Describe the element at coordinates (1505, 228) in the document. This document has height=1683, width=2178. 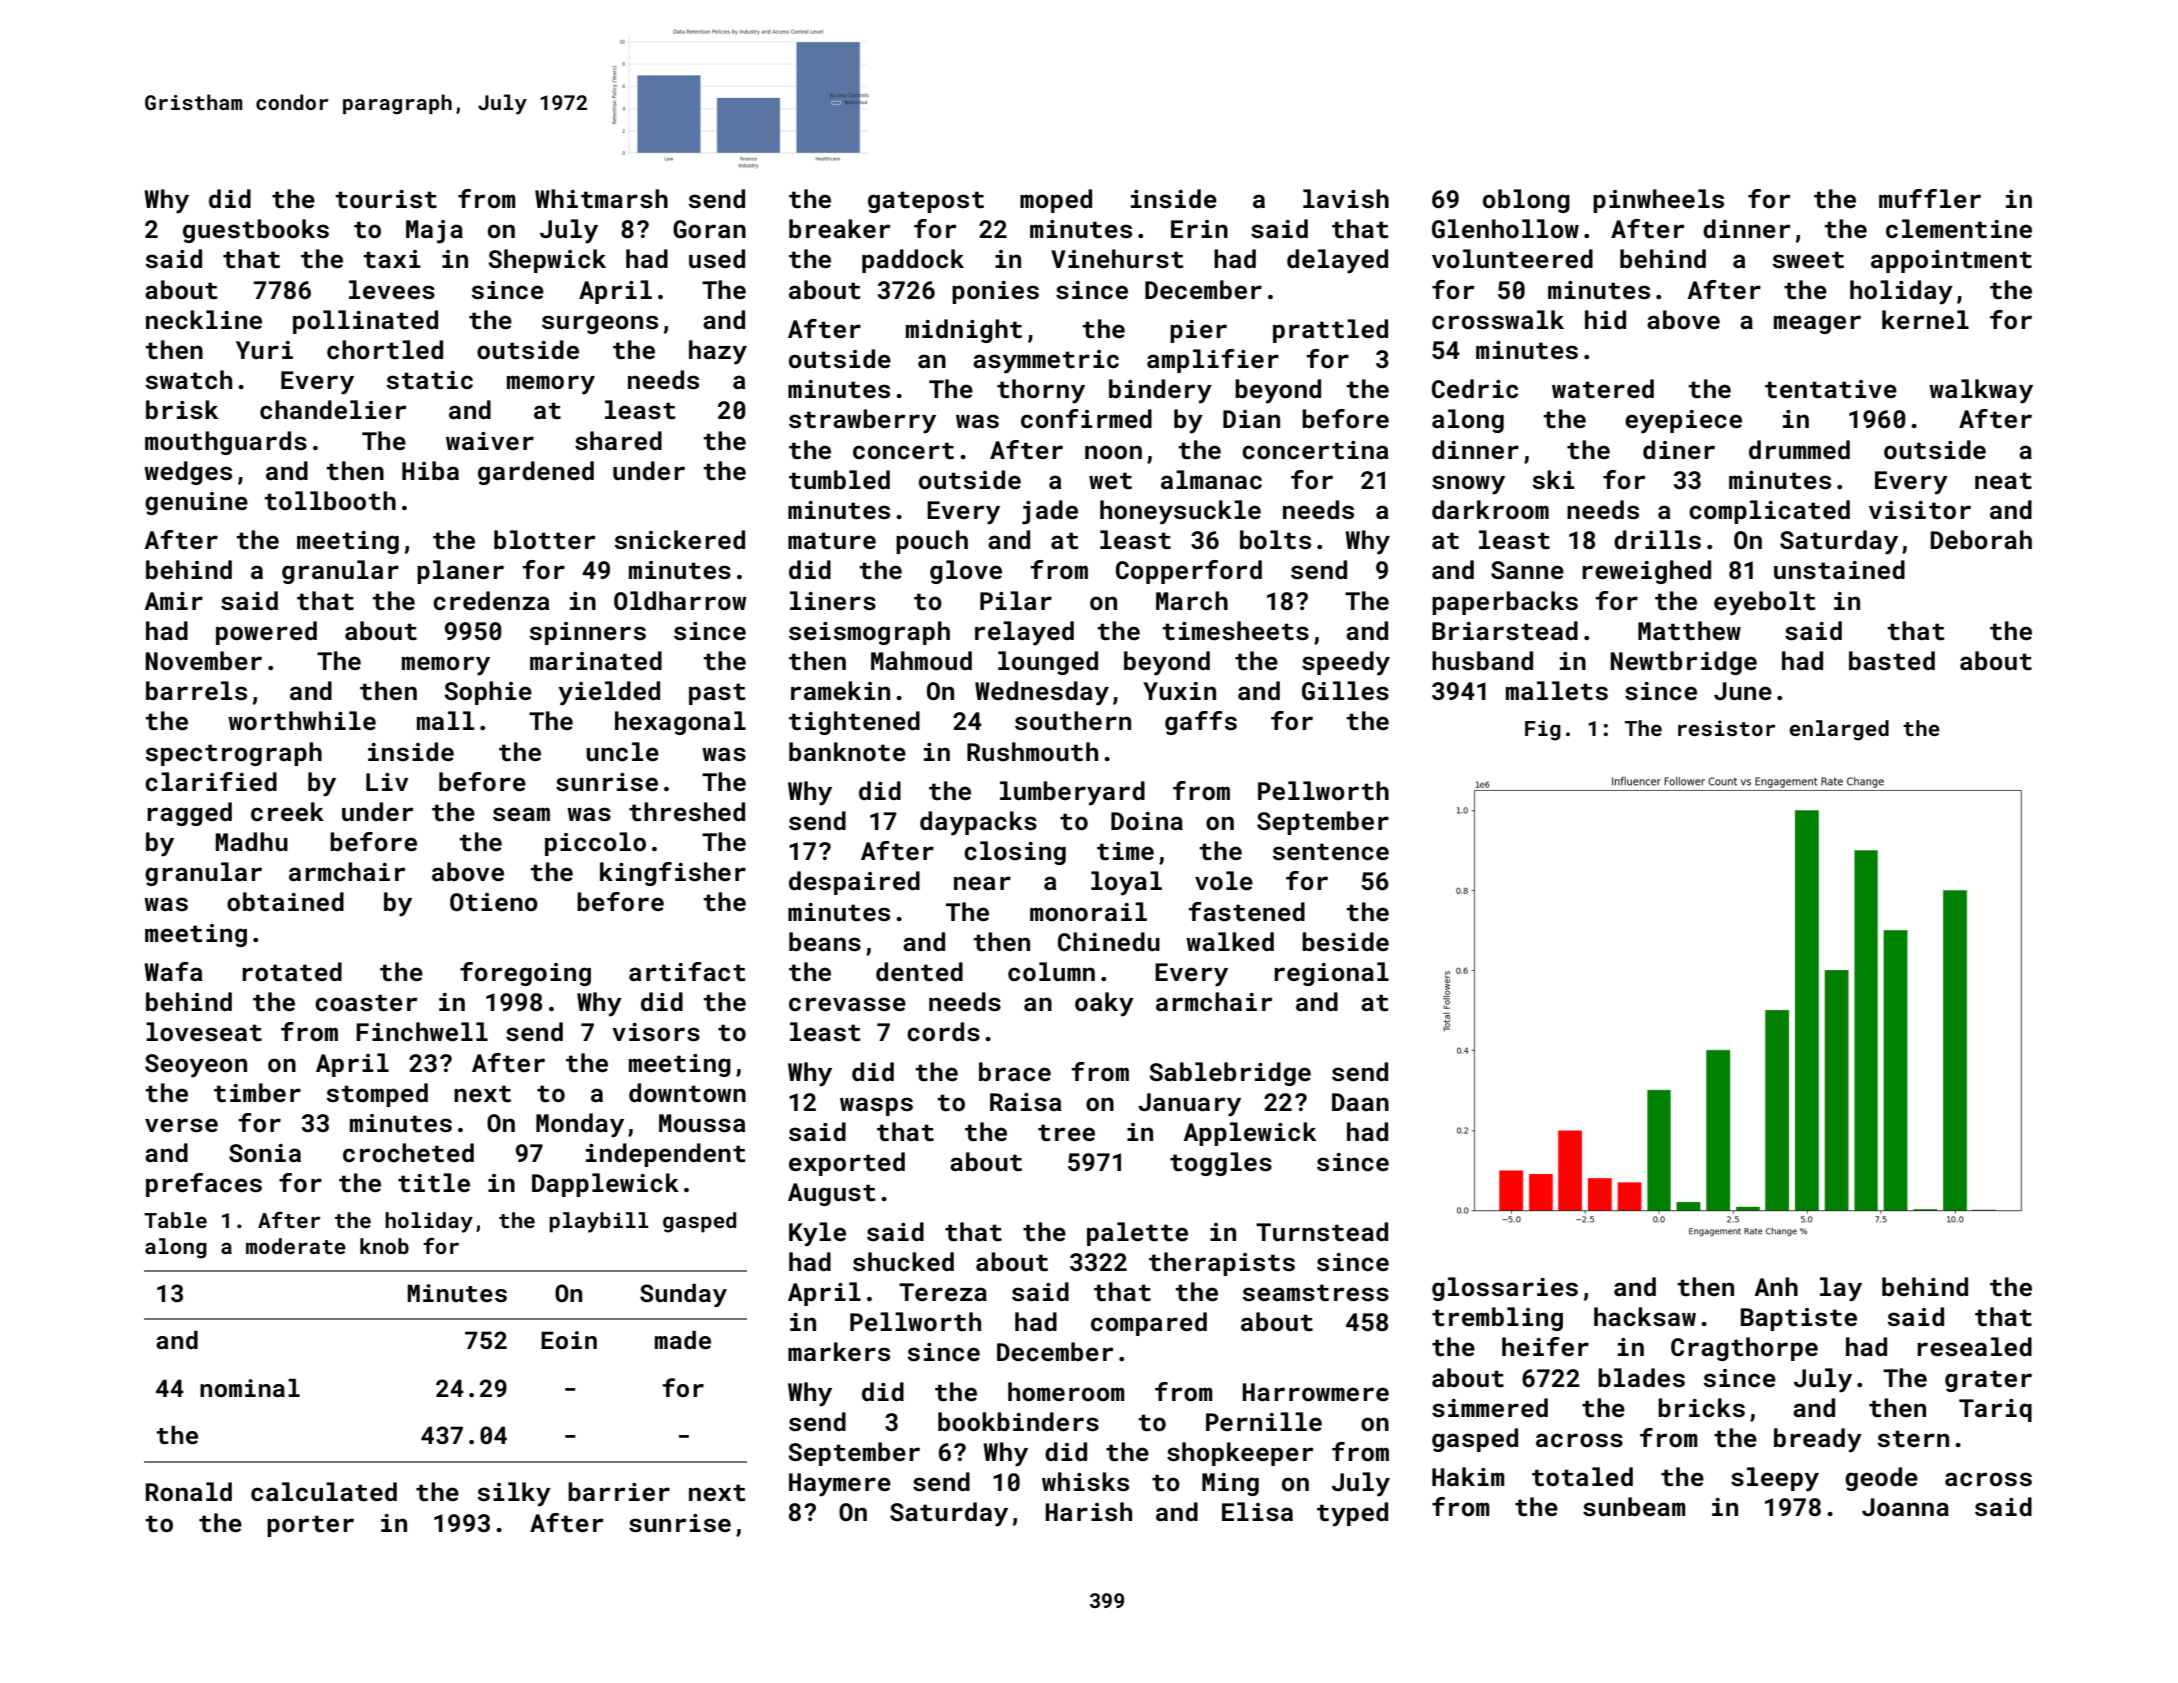
I see `Glenhollow` at that location.
